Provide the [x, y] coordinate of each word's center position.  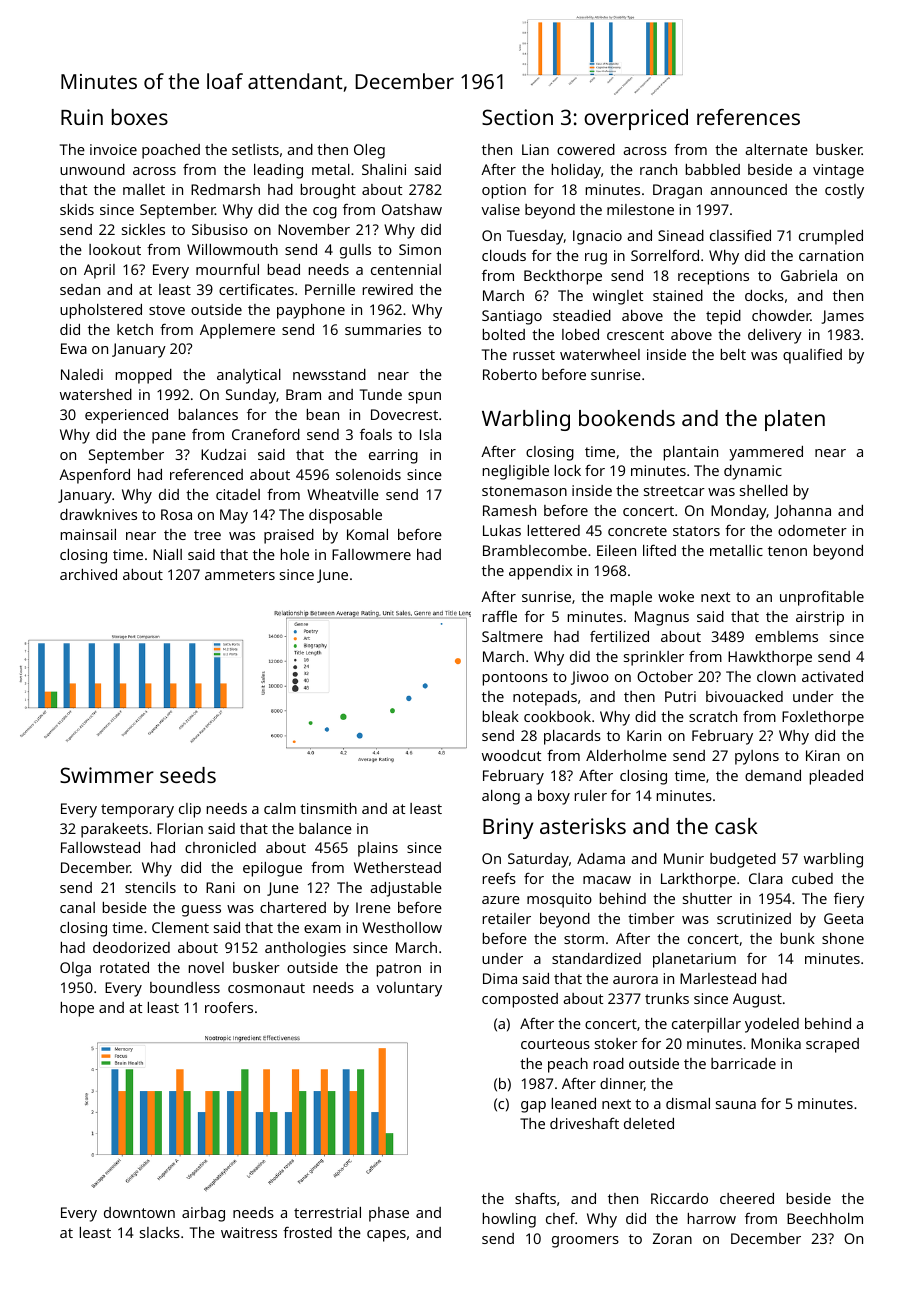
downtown [139, 1212]
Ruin [82, 117]
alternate [776, 149]
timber [651, 918]
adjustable [406, 889]
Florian [180, 828]
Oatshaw [412, 209]
